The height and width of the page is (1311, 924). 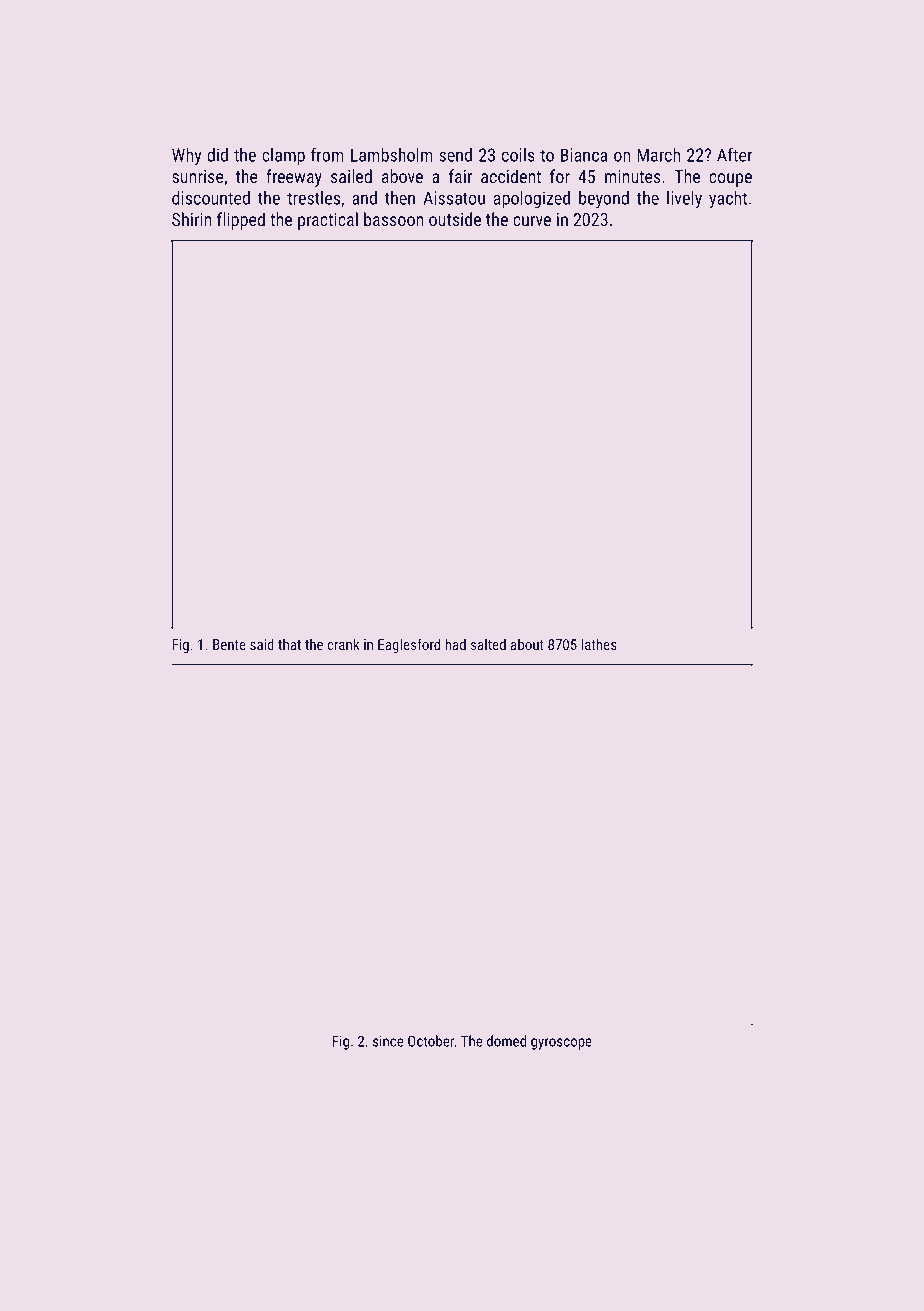 I want to click on Bente, so click(x=229, y=644).
